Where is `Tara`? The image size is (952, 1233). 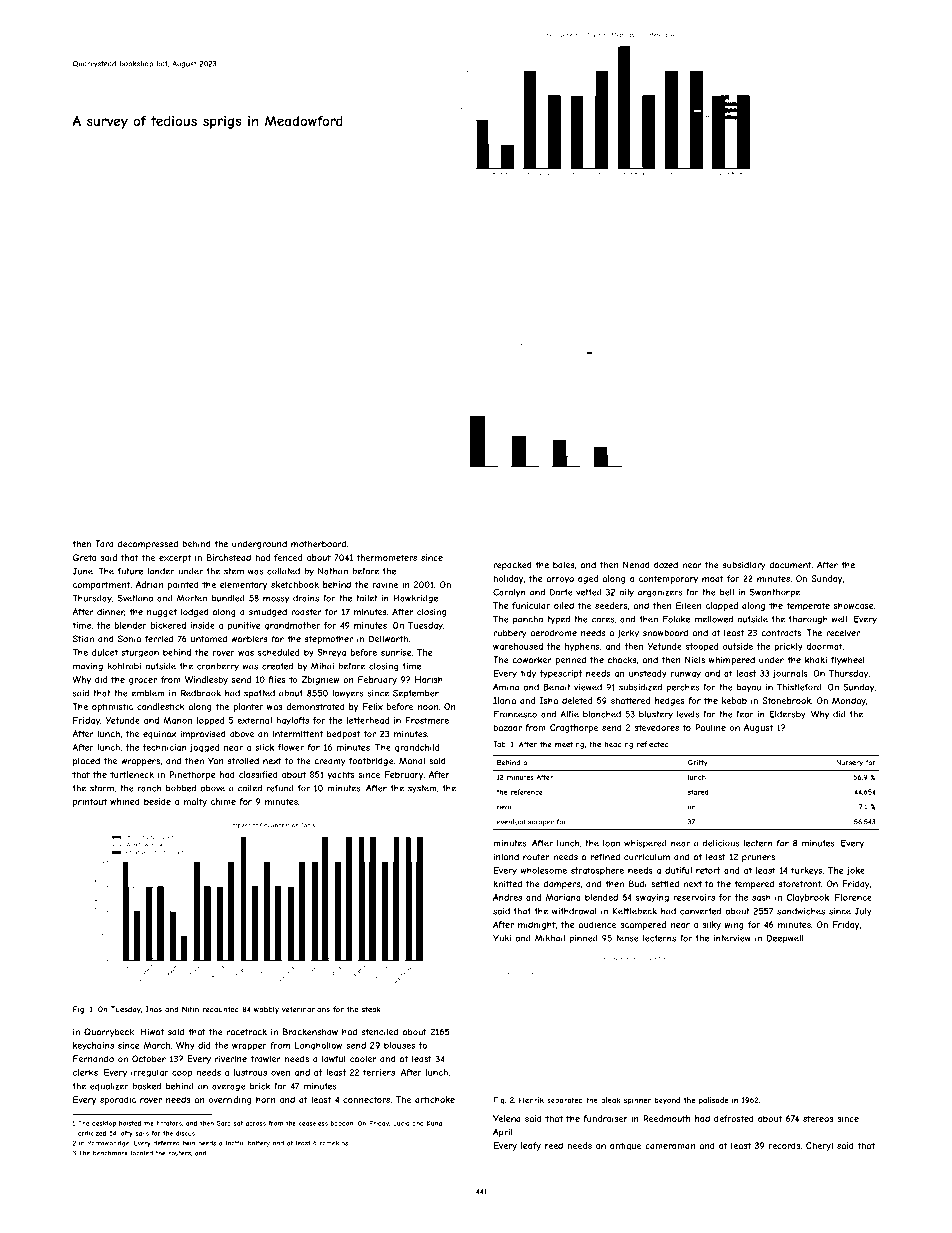 Tara is located at coordinates (104, 543).
